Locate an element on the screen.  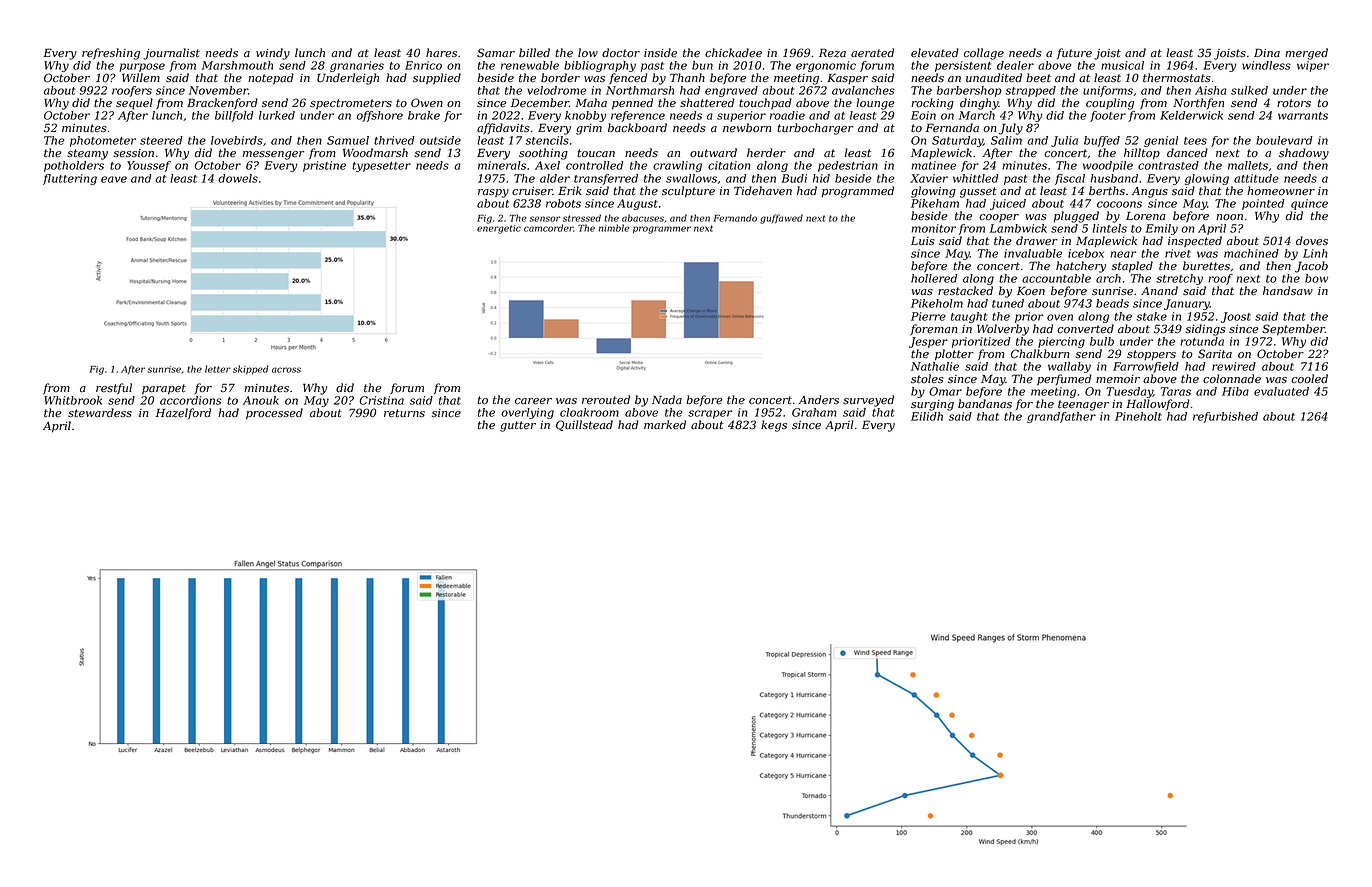
Pikeholm is located at coordinates (937, 303).
